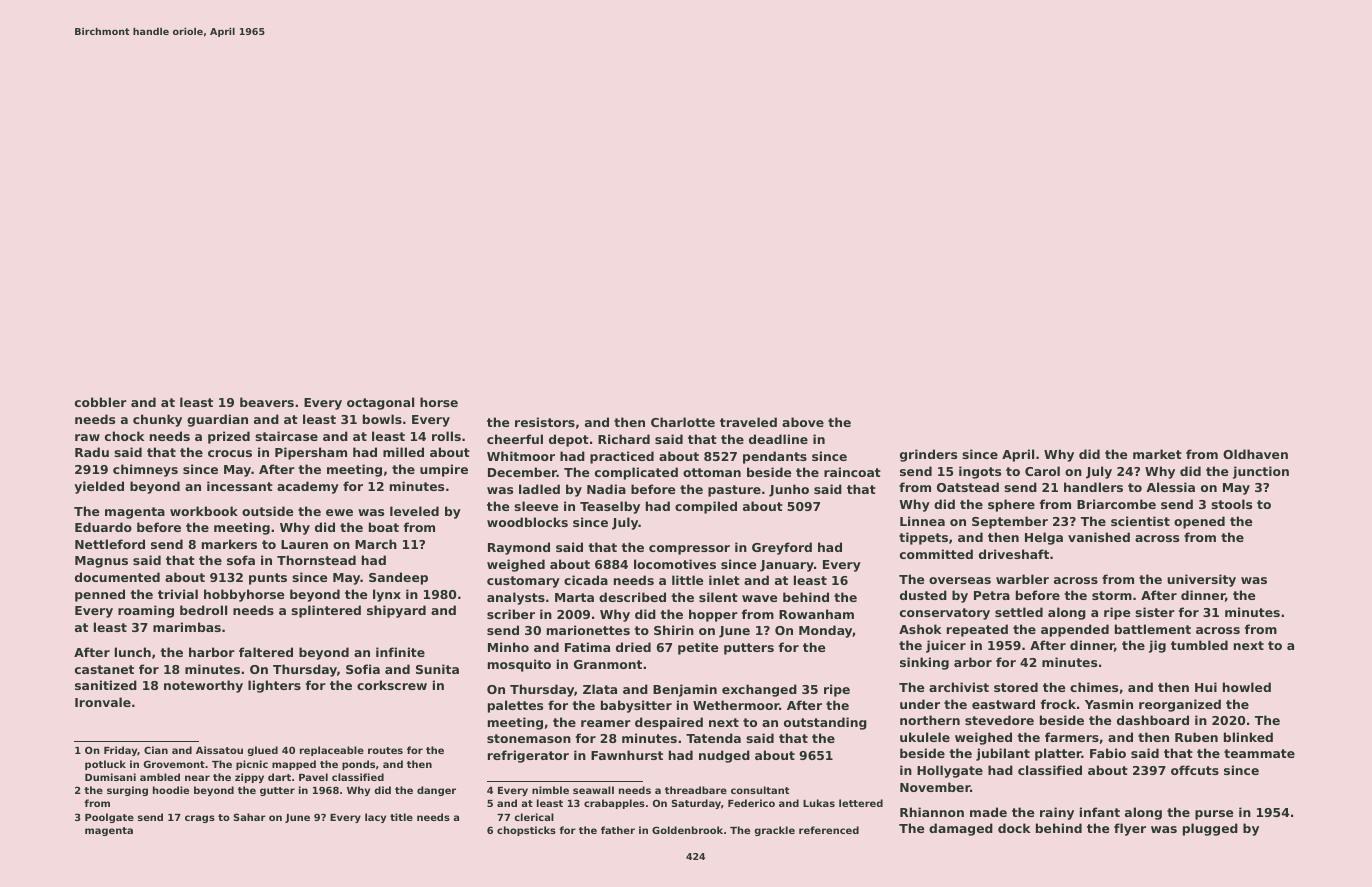 The image size is (1372, 887). Describe the element at coordinates (145, 470) in the screenshot. I see `chimneys` at that location.
